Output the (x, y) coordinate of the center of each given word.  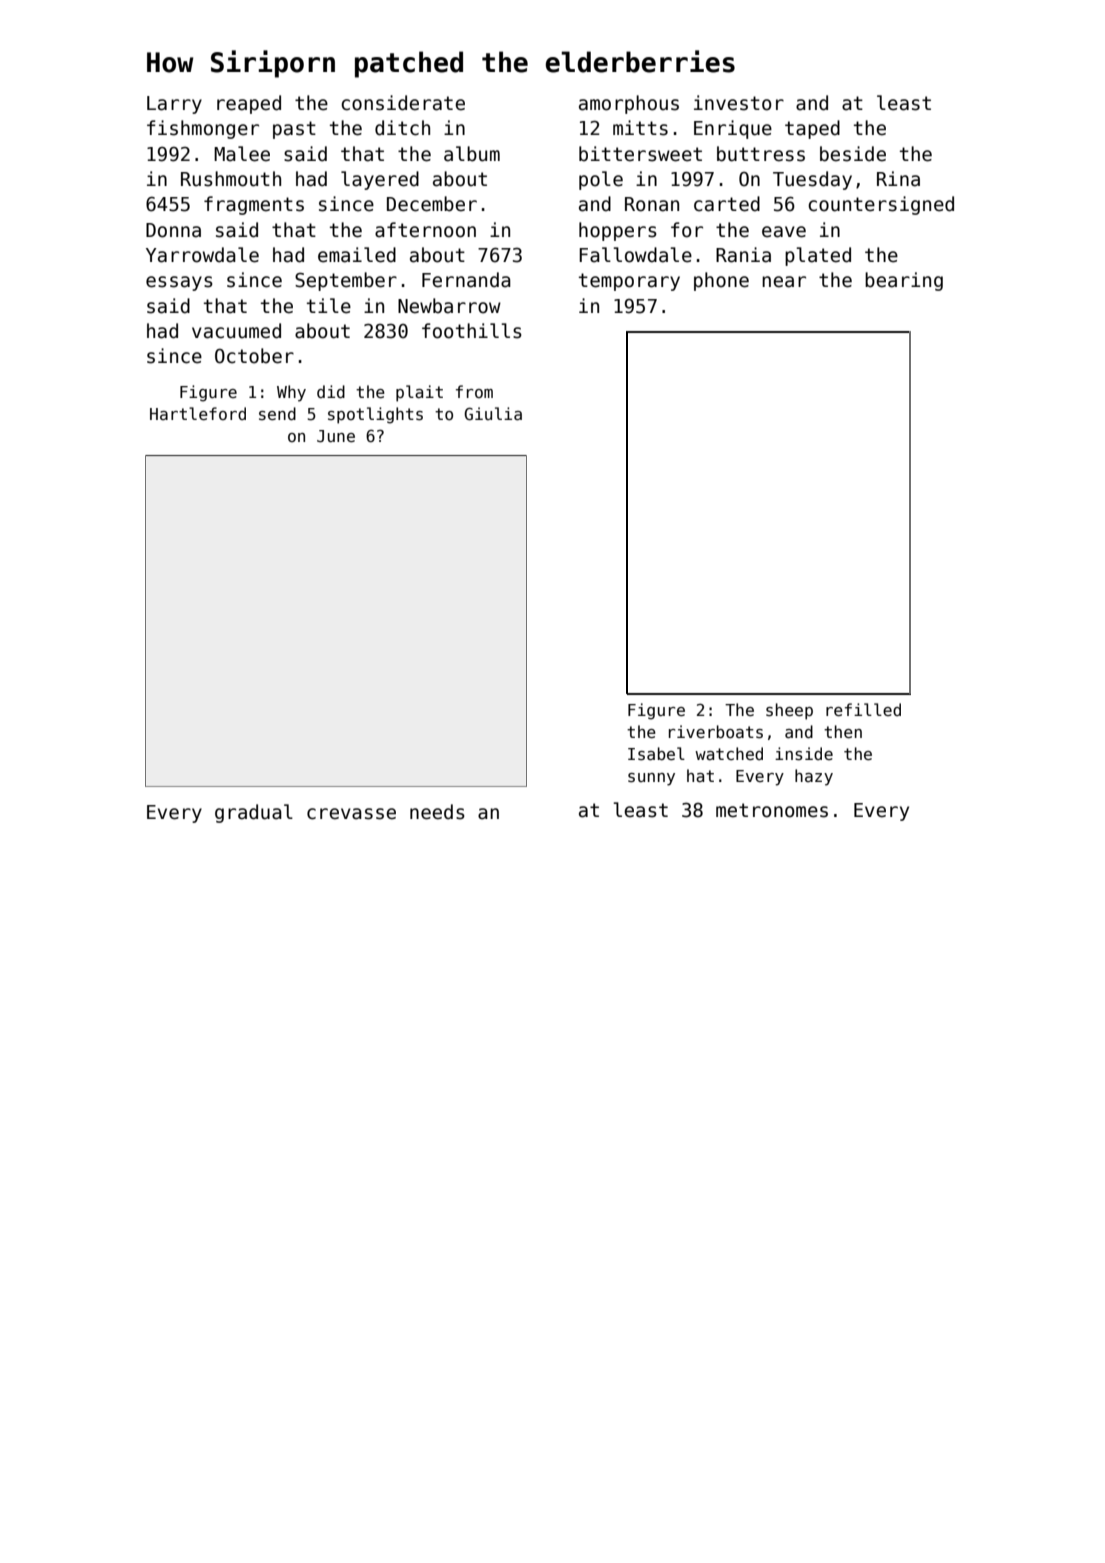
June (336, 436)
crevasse (351, 814)
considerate (403, 103)
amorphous (629, 104)
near (784, 282)
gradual (254, 813)
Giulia (493, 413)
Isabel (656, 754)
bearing (904, 281)
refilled (863, 709)
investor (739, 103)
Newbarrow (449, 306)
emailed (357, 255)
